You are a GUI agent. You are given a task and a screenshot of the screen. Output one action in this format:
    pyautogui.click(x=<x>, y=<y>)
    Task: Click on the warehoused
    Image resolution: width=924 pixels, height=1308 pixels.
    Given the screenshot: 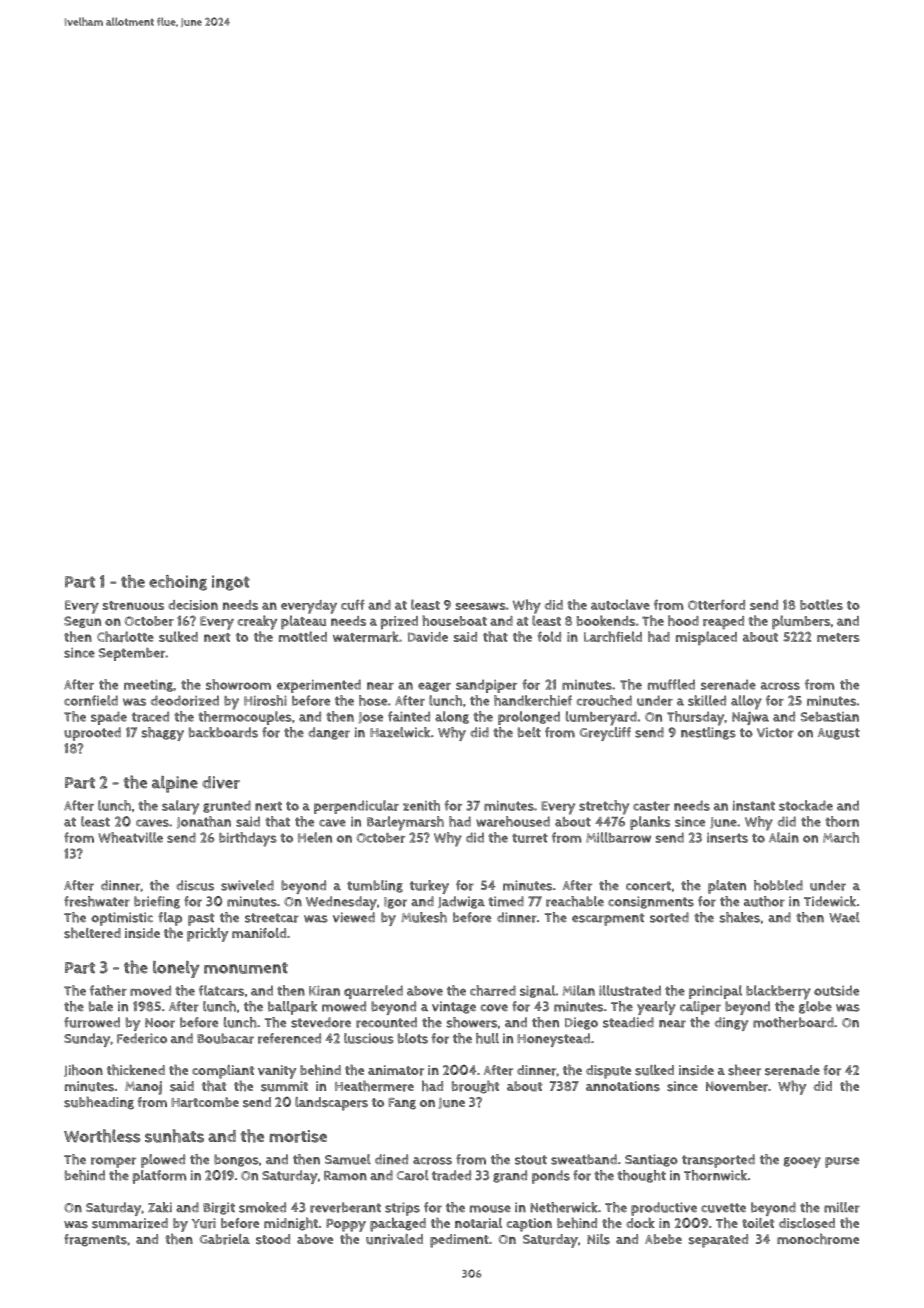 What is the action you would take?
    pyautogui.click(x=513, y=821)
